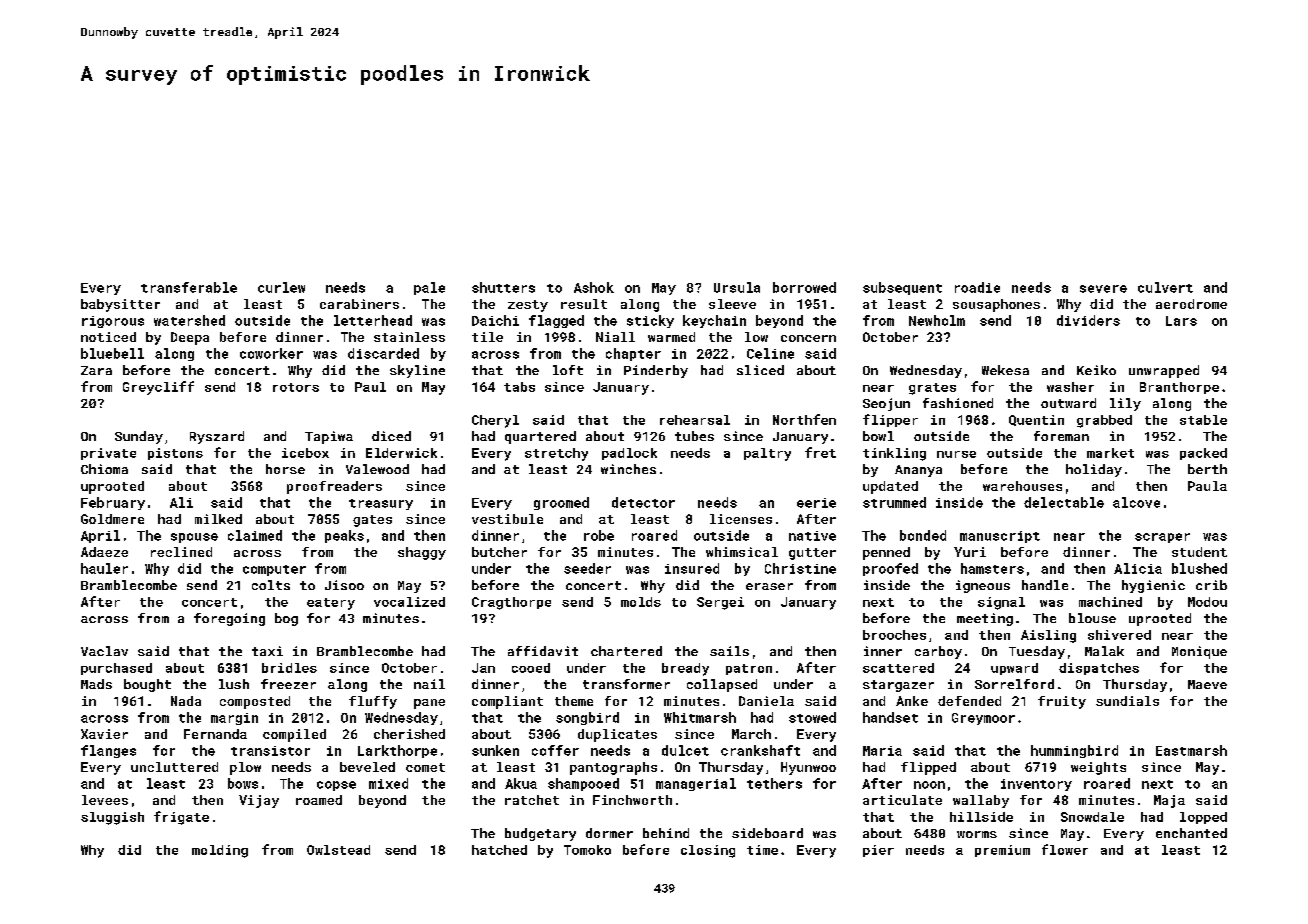 Image resolution: width=1308 pixels, height=924 pixels. I want to click on culvert, so click(1165, 287).
